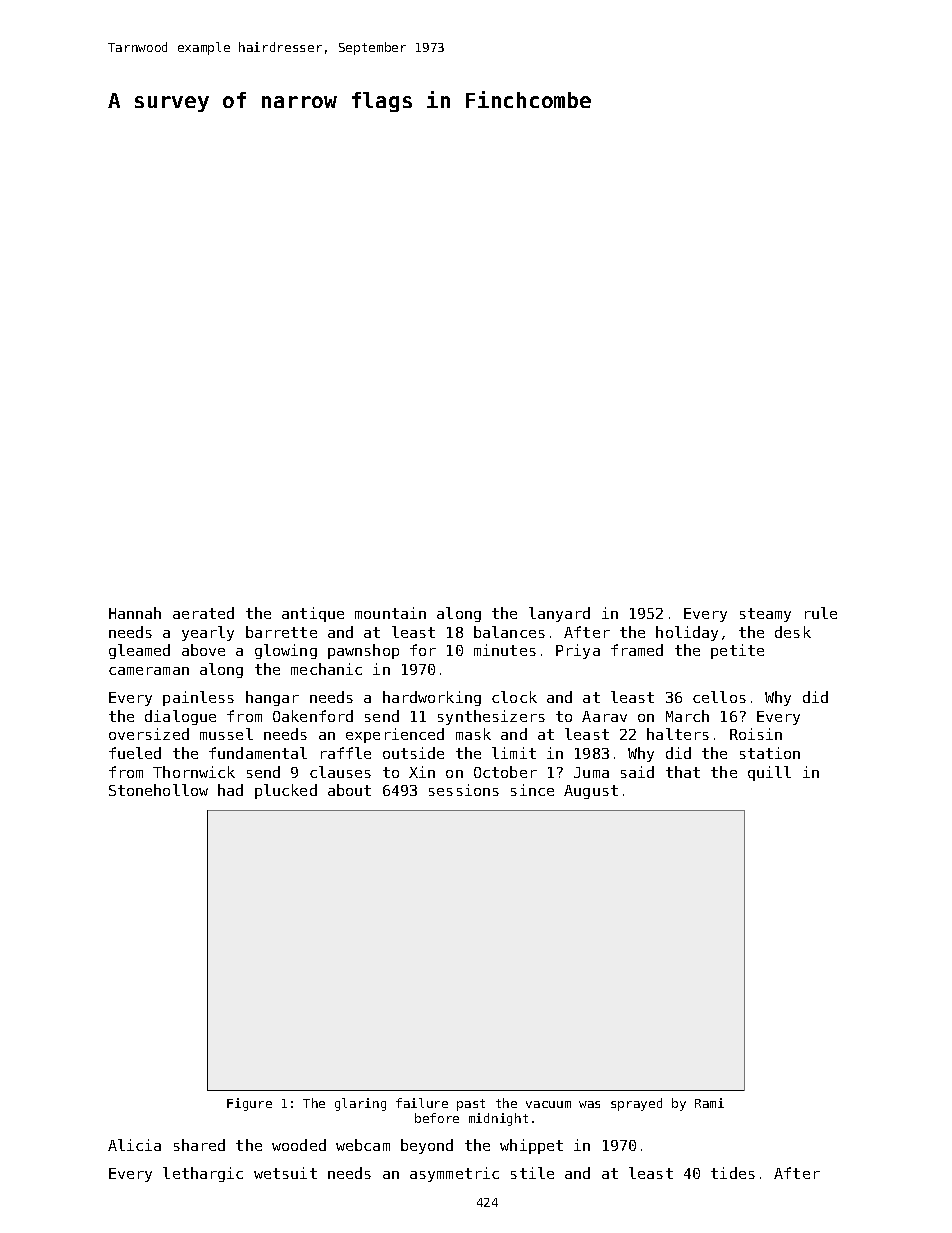 The width and height of the screenshot is (952, 1233). What do you see at coordinates (326, 669) in the screenshot?
I see `mechanic` at bounding box center [326, 669].
